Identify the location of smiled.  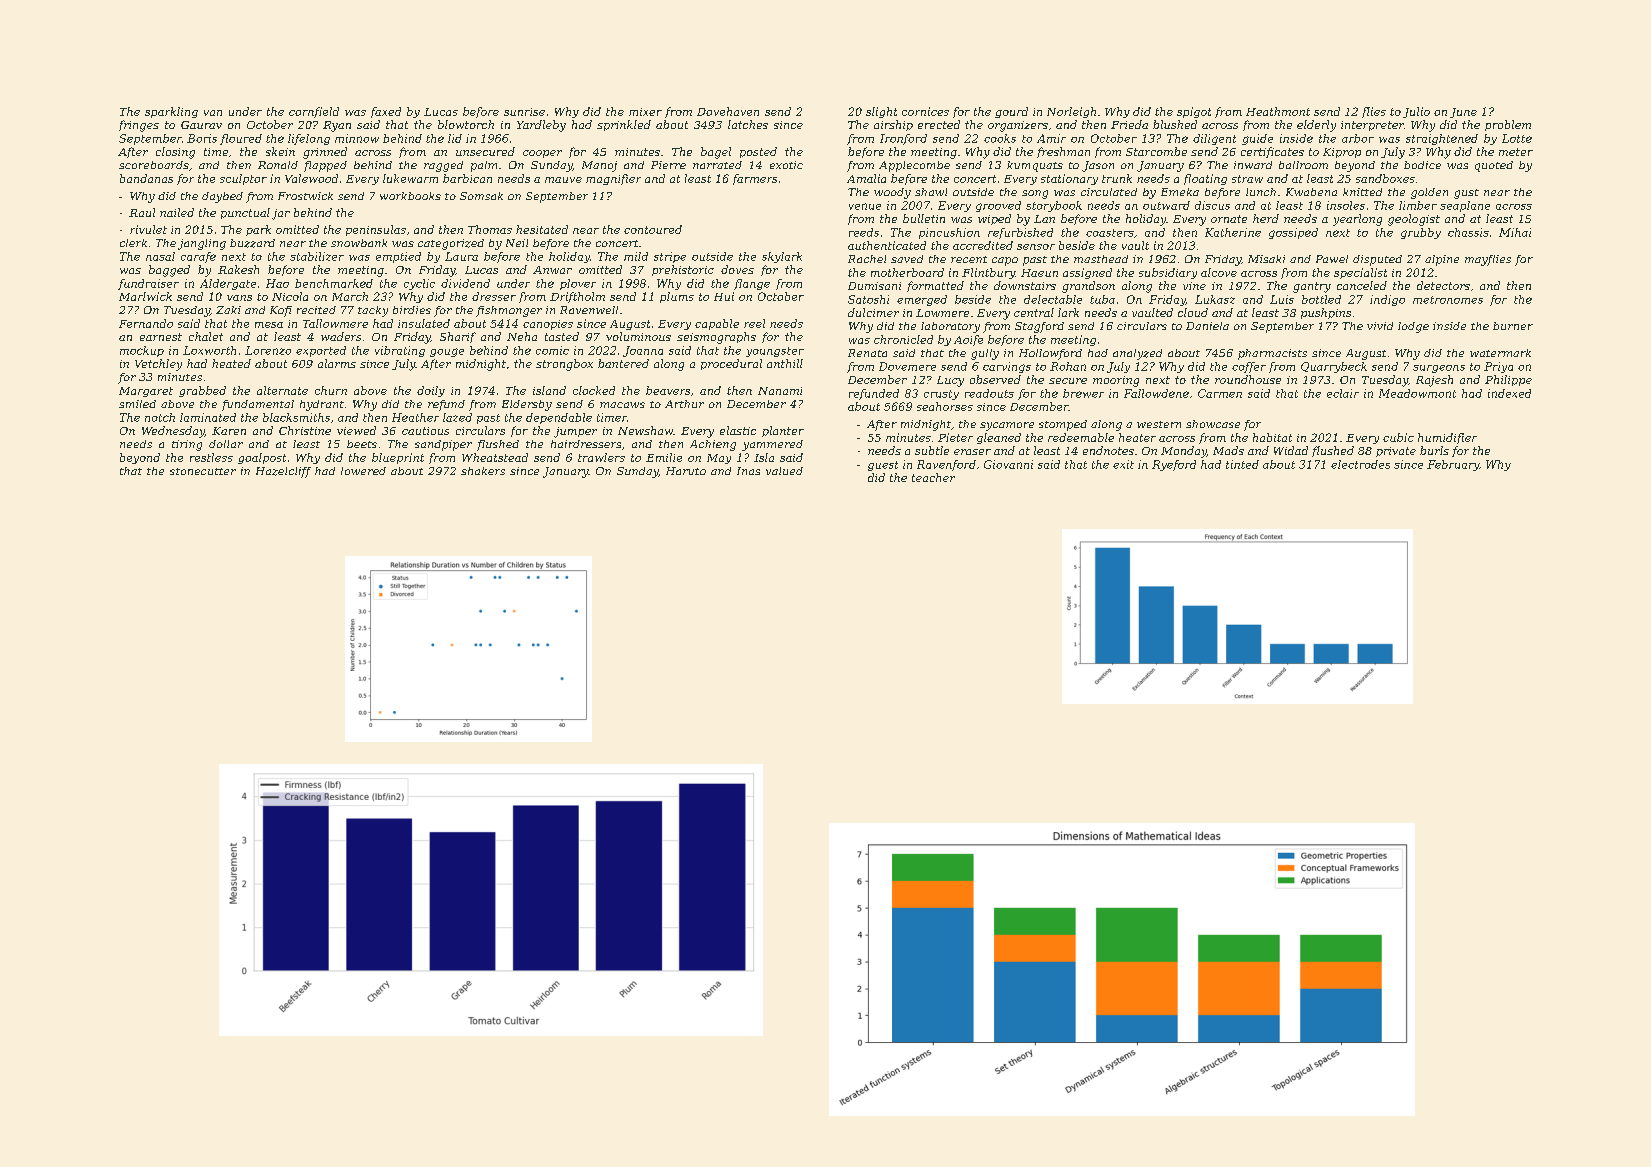
(137, 404).
